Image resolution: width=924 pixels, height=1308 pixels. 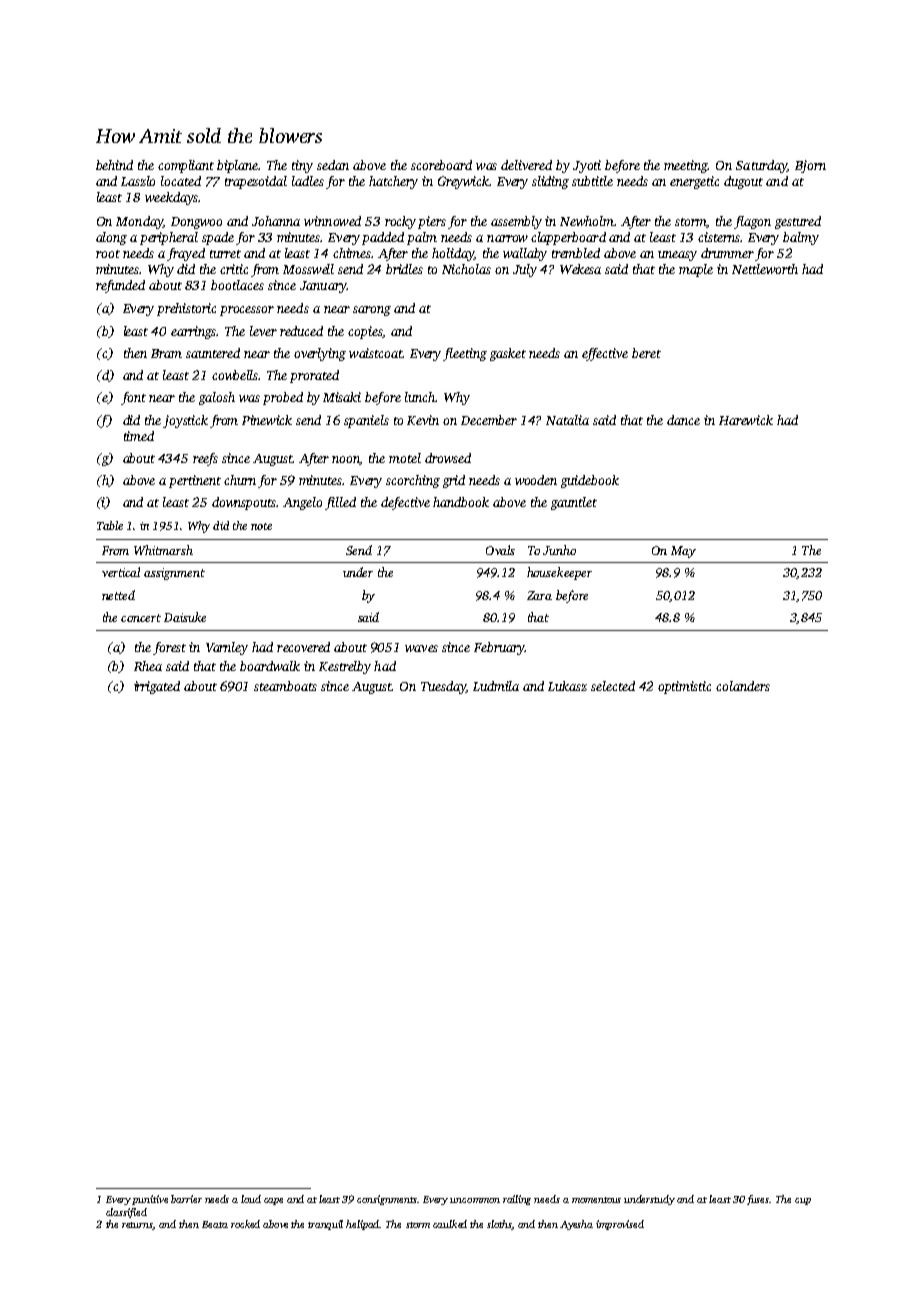 What do you see at coordinates (238, 166) in the page?
I see `biplane` at bounding box center [238, 166].
